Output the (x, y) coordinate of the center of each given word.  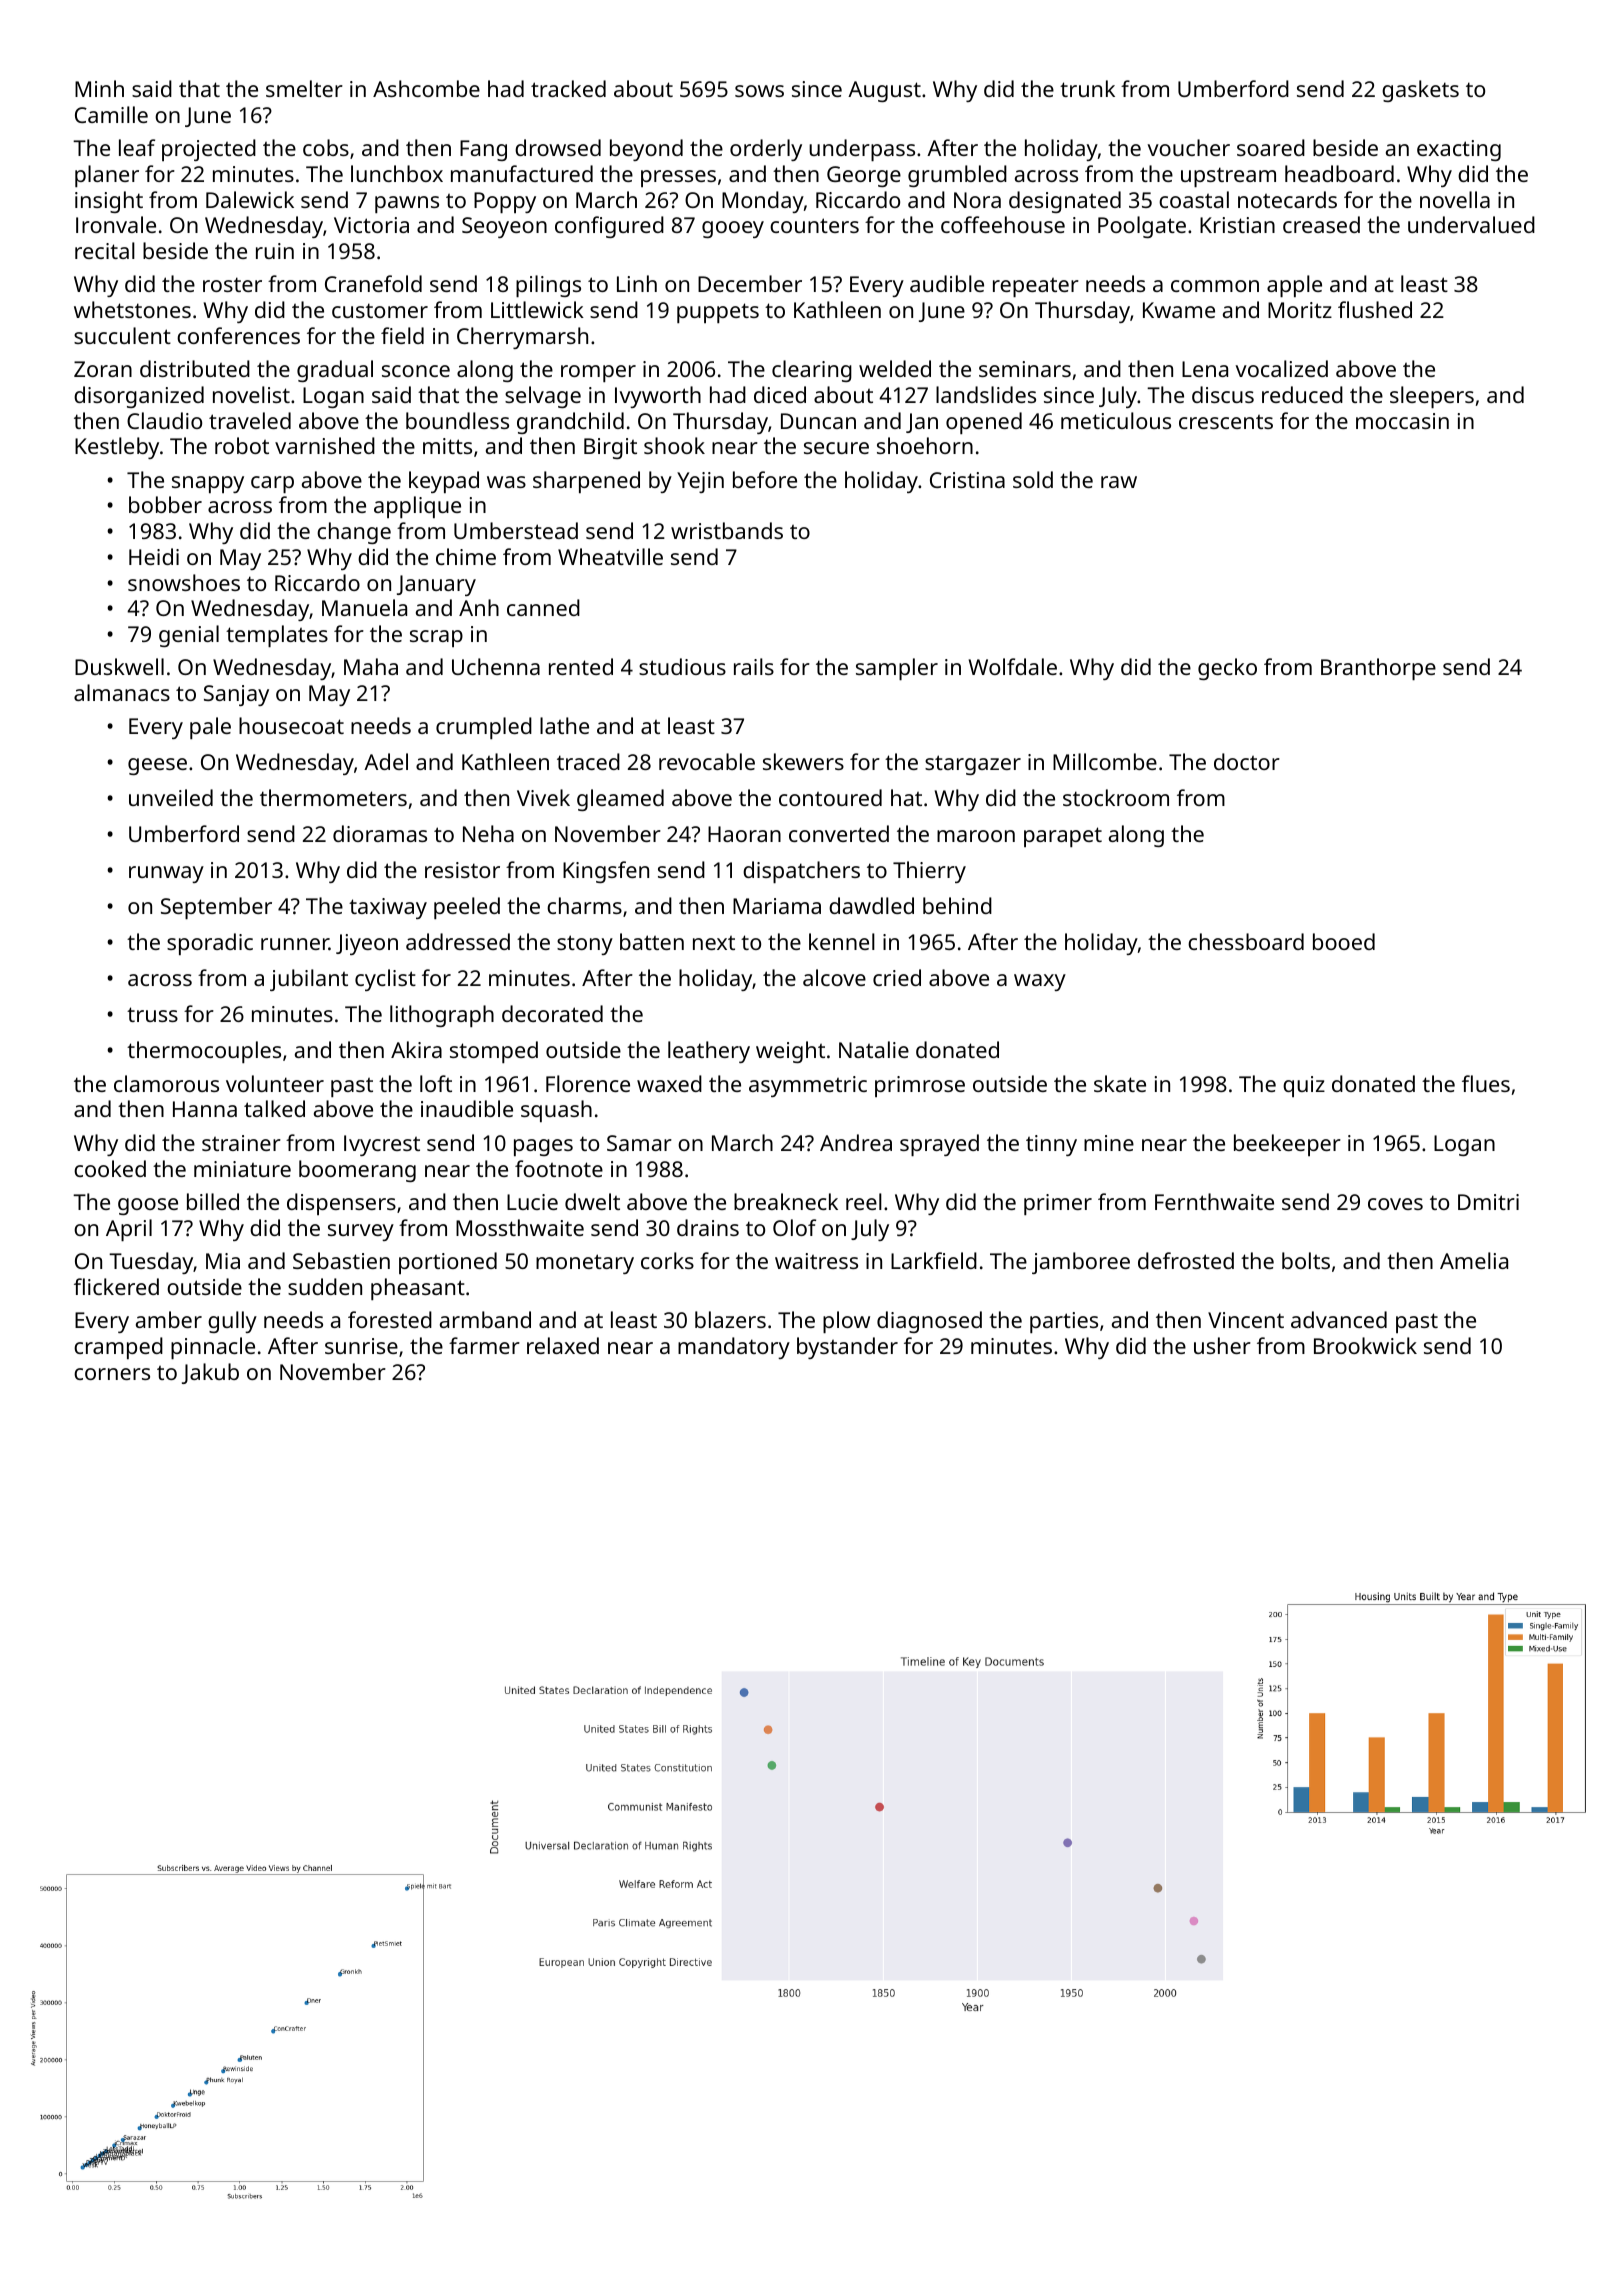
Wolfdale (1013, 666)
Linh (637, 283)
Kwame (1179, 310)
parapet (1063, 837)
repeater (1036, 287)
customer (380, 310)
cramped (118, 1348)
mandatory (734, 1348)
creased (1321, 224)
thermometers (333, 797)
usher (1222, 1345)
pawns (407, 204)
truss (152, 1014)
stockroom (1116, 797)
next (714, 943)
